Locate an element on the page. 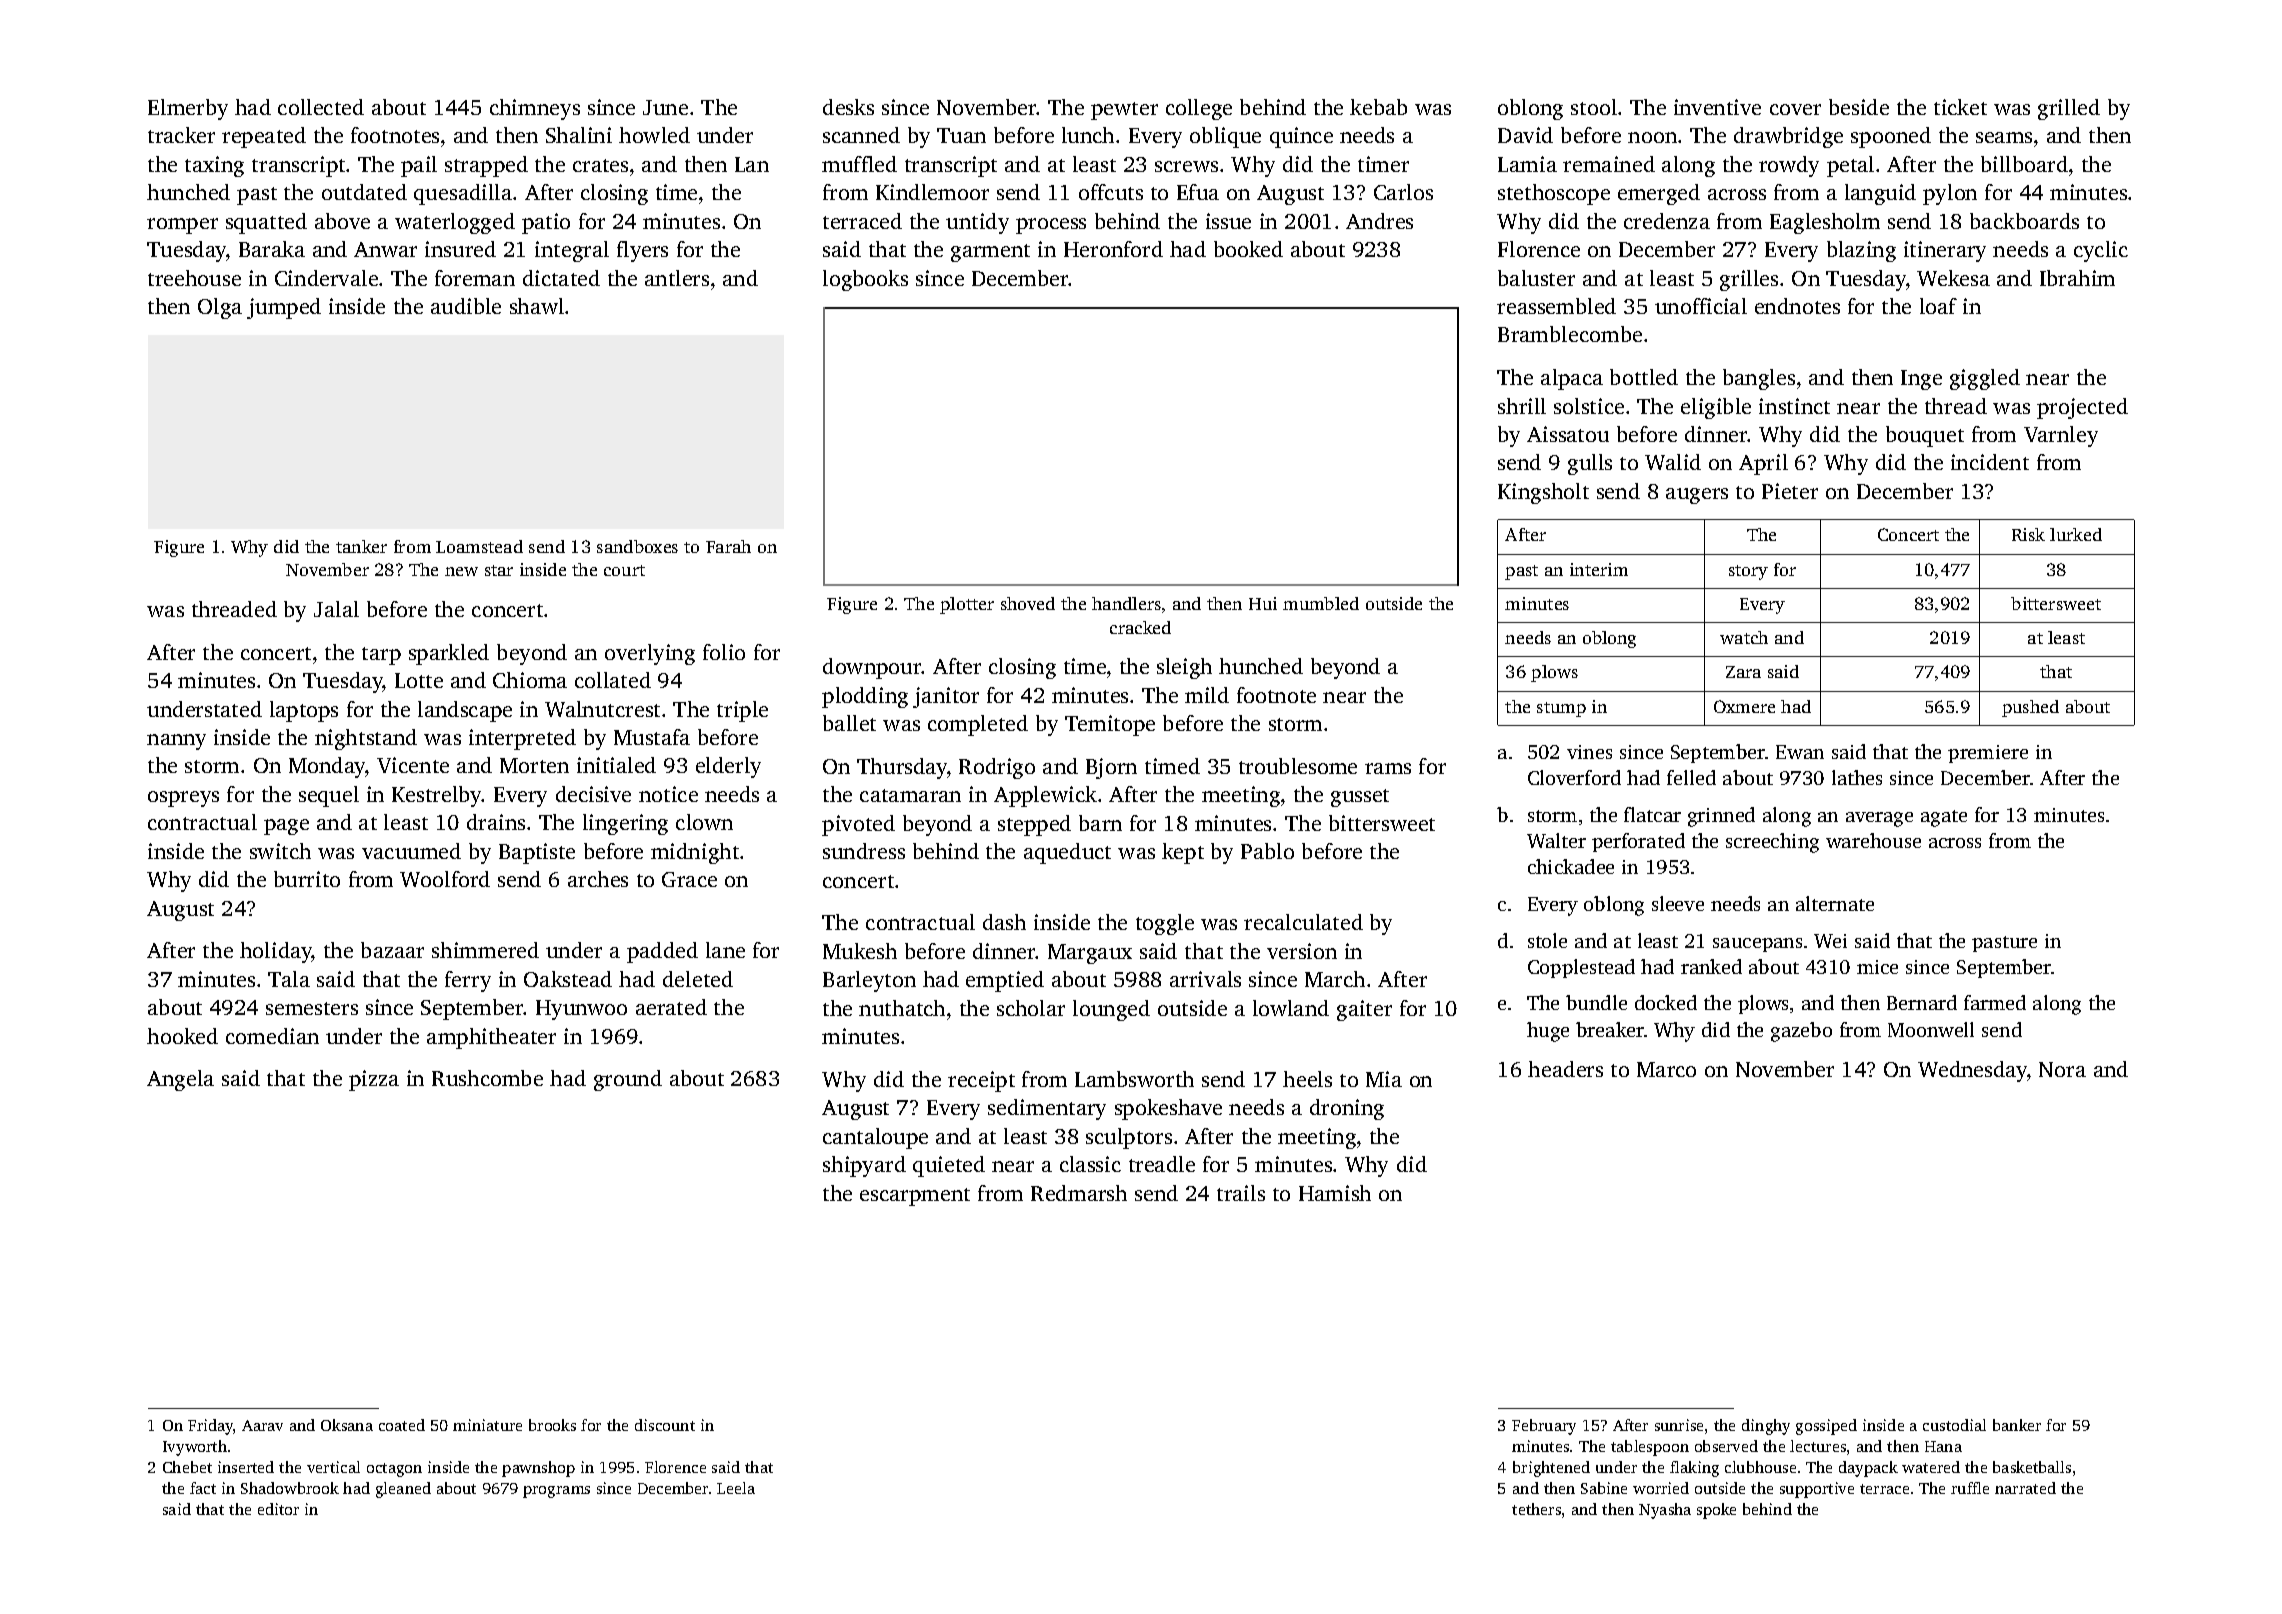 Image resolution: width=2282 pixels, height=1614 pixels. tanker is located at coordinates (361, 546).
